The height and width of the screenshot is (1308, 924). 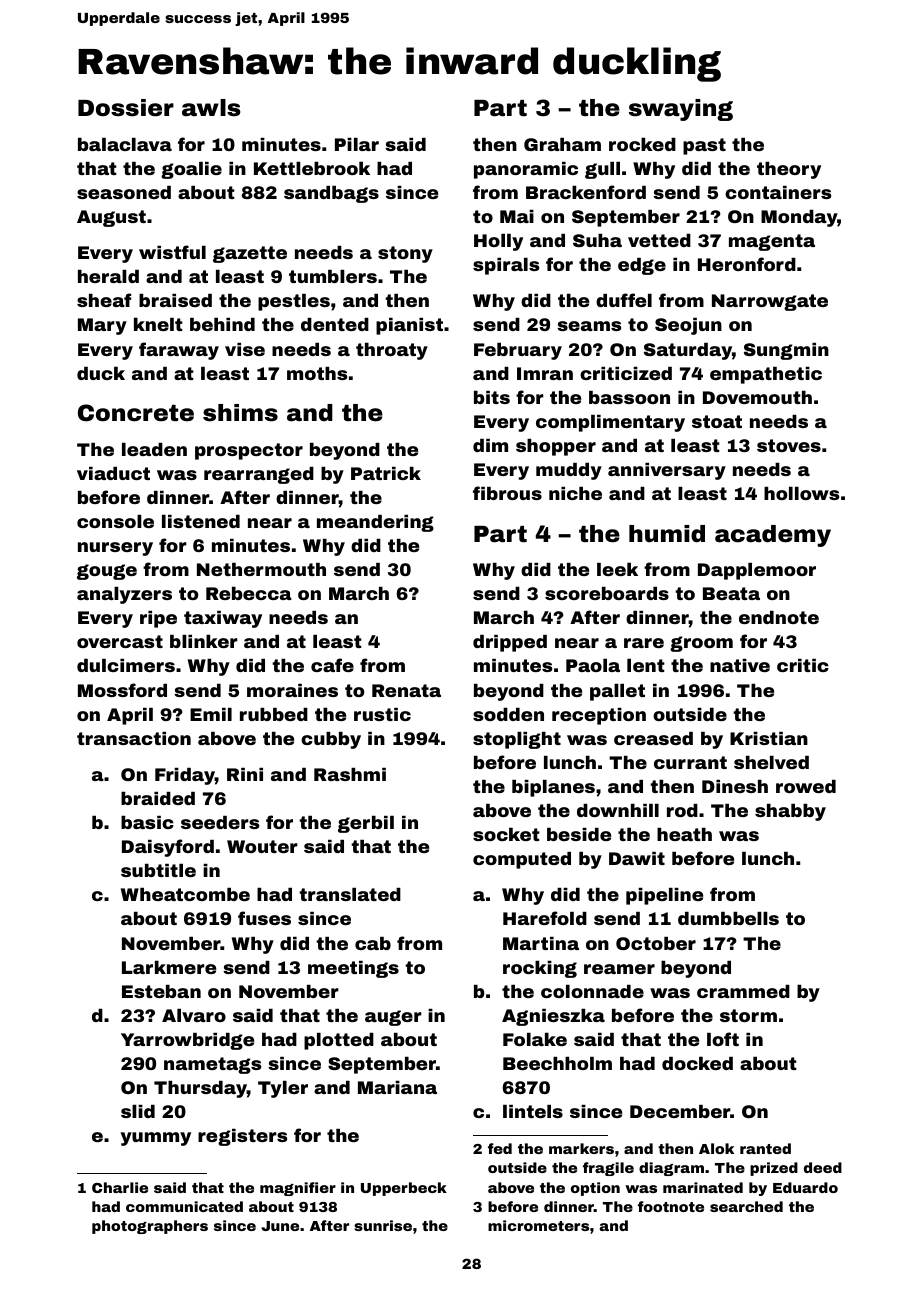 What do you see at coordinates (382, 714) in the screenshot?
I see `rustic` at bounding box center [382, 714].
